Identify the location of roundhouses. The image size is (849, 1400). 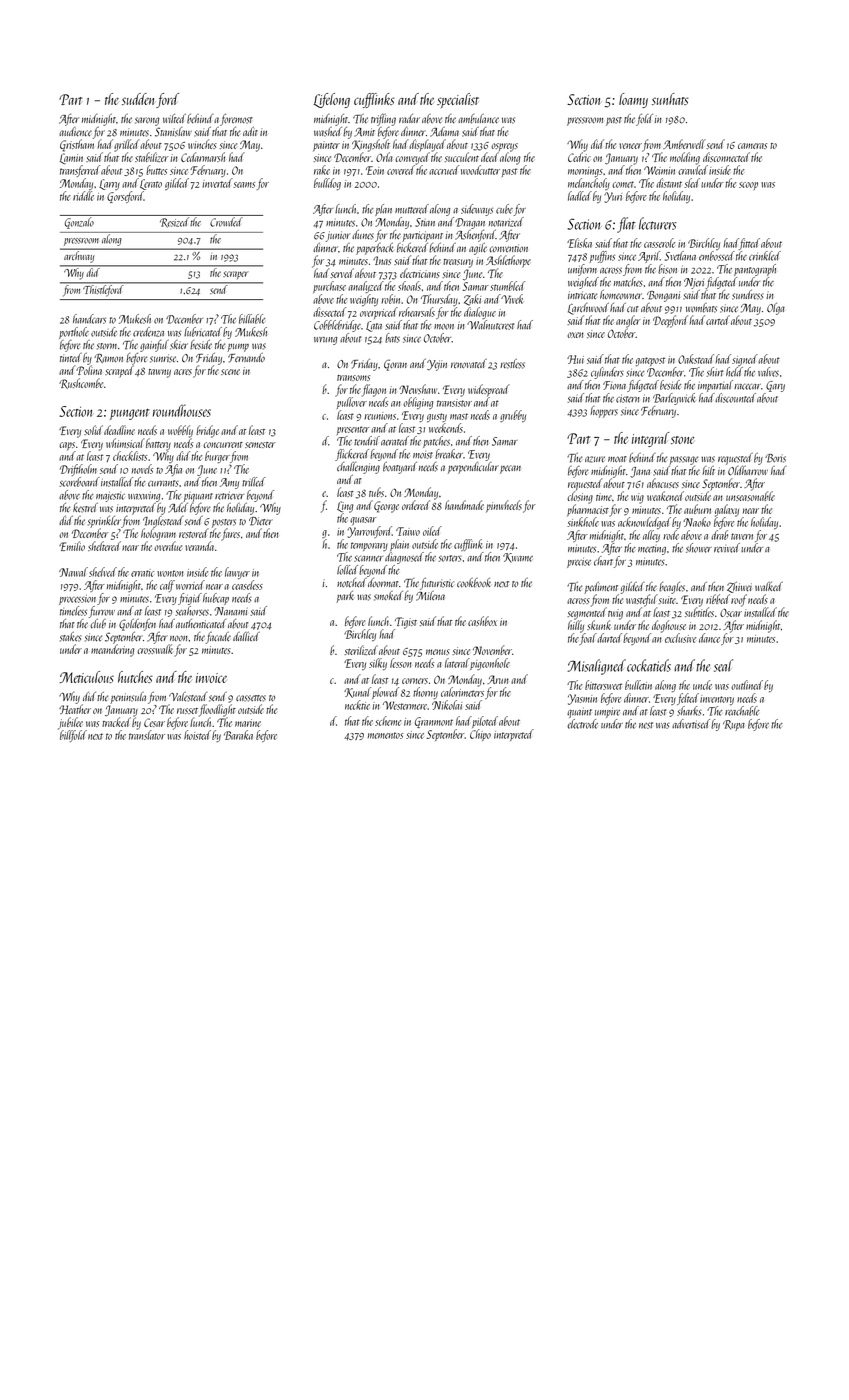
(182, 410).
